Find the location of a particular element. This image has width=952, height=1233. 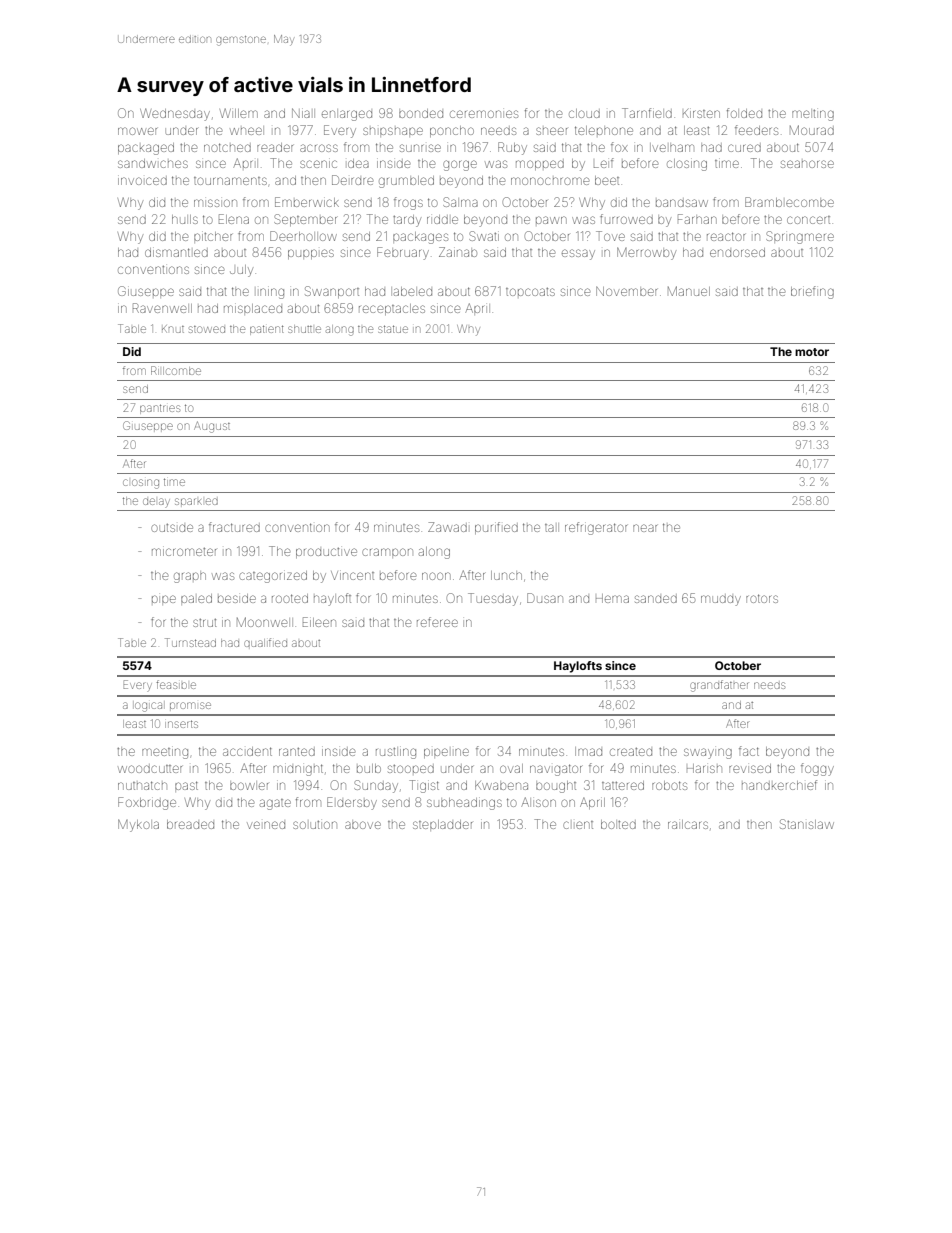

Zawadi is located at coordinates (447, 527).
